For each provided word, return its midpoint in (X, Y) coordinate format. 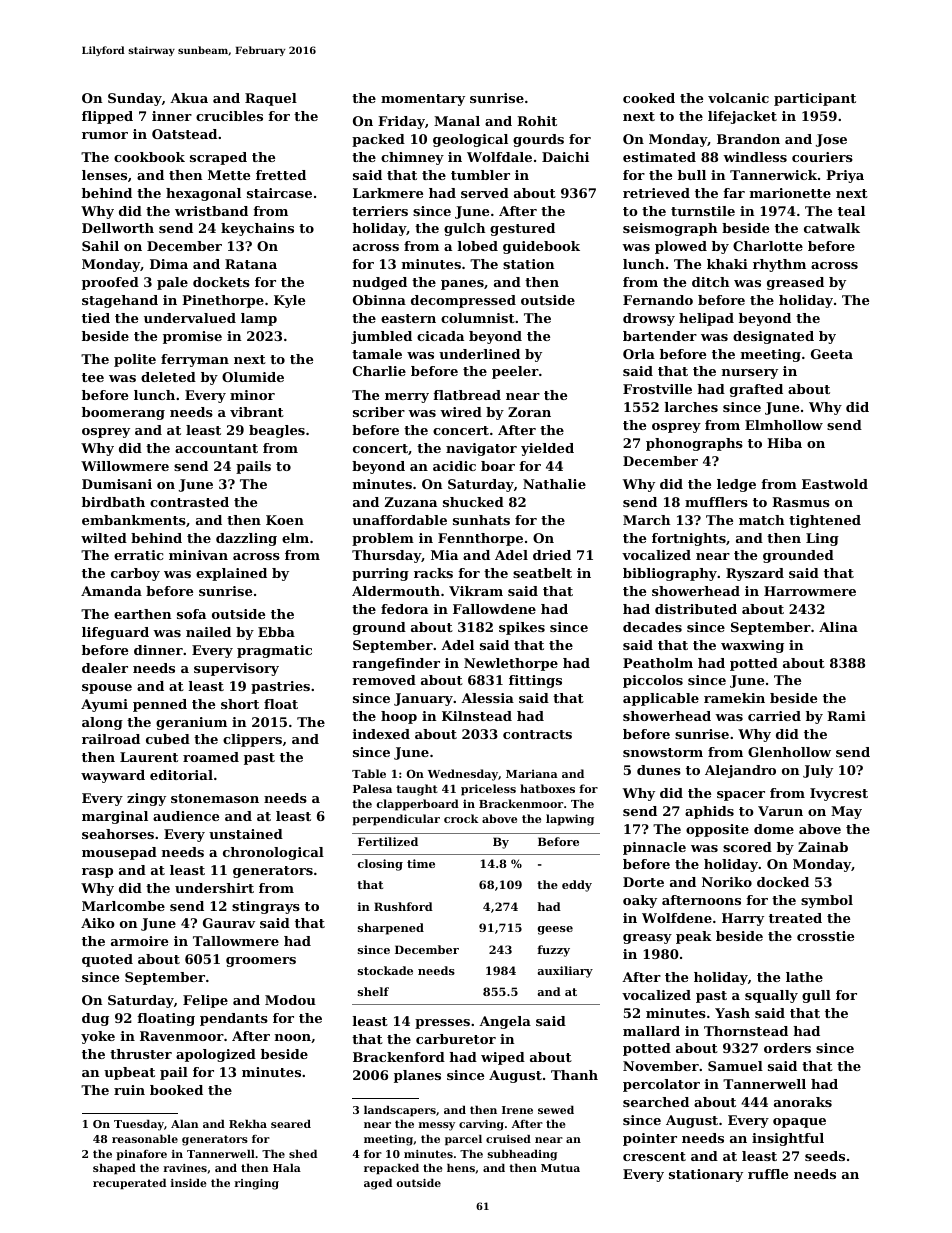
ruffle (768, 1174)
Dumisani (117, 484)
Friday (401, 122)
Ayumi (104, 705)
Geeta (832, 354)
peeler (515, 372)
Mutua (560, 1168)
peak (694, 937)
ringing (256, 1184)
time (421, 863)
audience (186, 816)
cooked (649, 98)
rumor (105, 135)
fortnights (689, 539)
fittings (535, 681)
